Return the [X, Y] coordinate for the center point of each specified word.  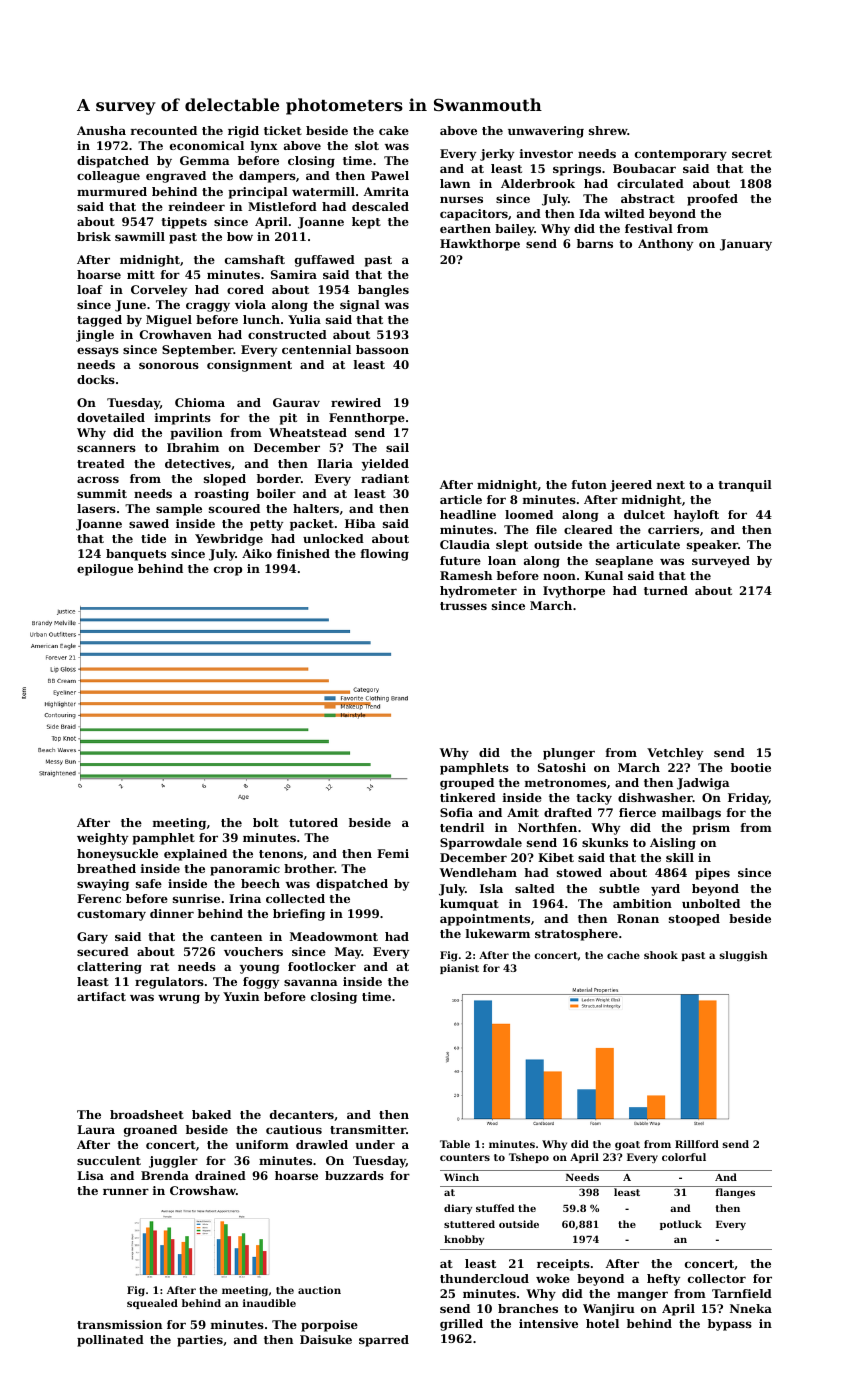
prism [711, 829]
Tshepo [529, 1158]
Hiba [360, 523]
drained [220, 1175]
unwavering [546, 132]
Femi [393, 853]
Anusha [101, 130]
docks [96, 379]
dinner [172, 913]
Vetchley [675, 754]
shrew [608, 130]
